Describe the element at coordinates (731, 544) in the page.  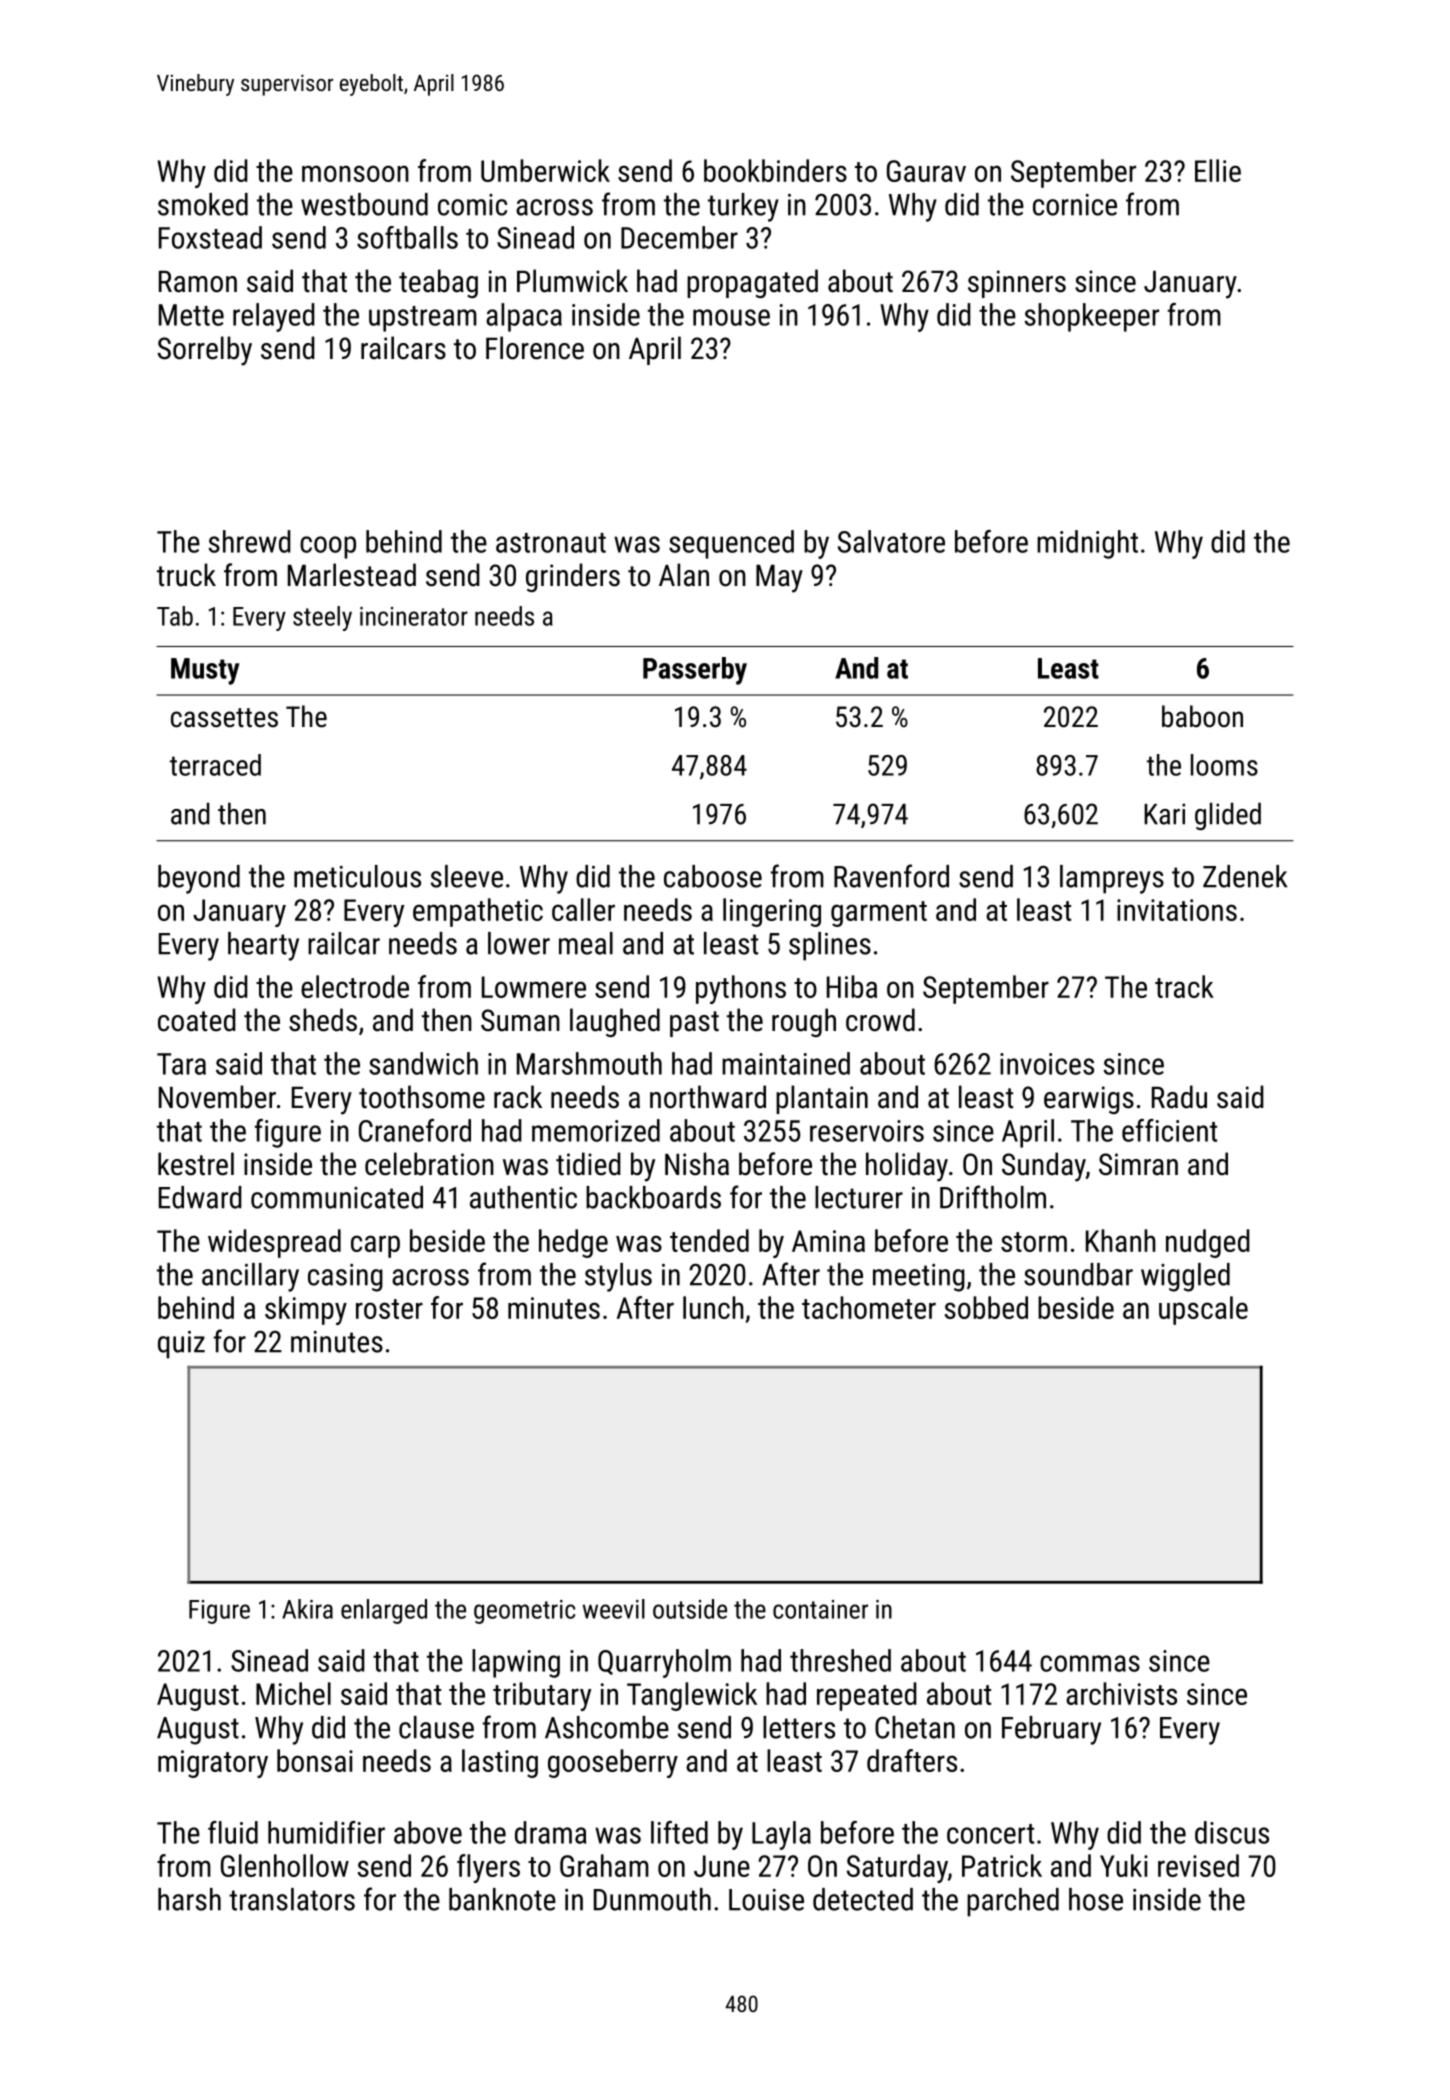
I see `sequenced` at that location.
